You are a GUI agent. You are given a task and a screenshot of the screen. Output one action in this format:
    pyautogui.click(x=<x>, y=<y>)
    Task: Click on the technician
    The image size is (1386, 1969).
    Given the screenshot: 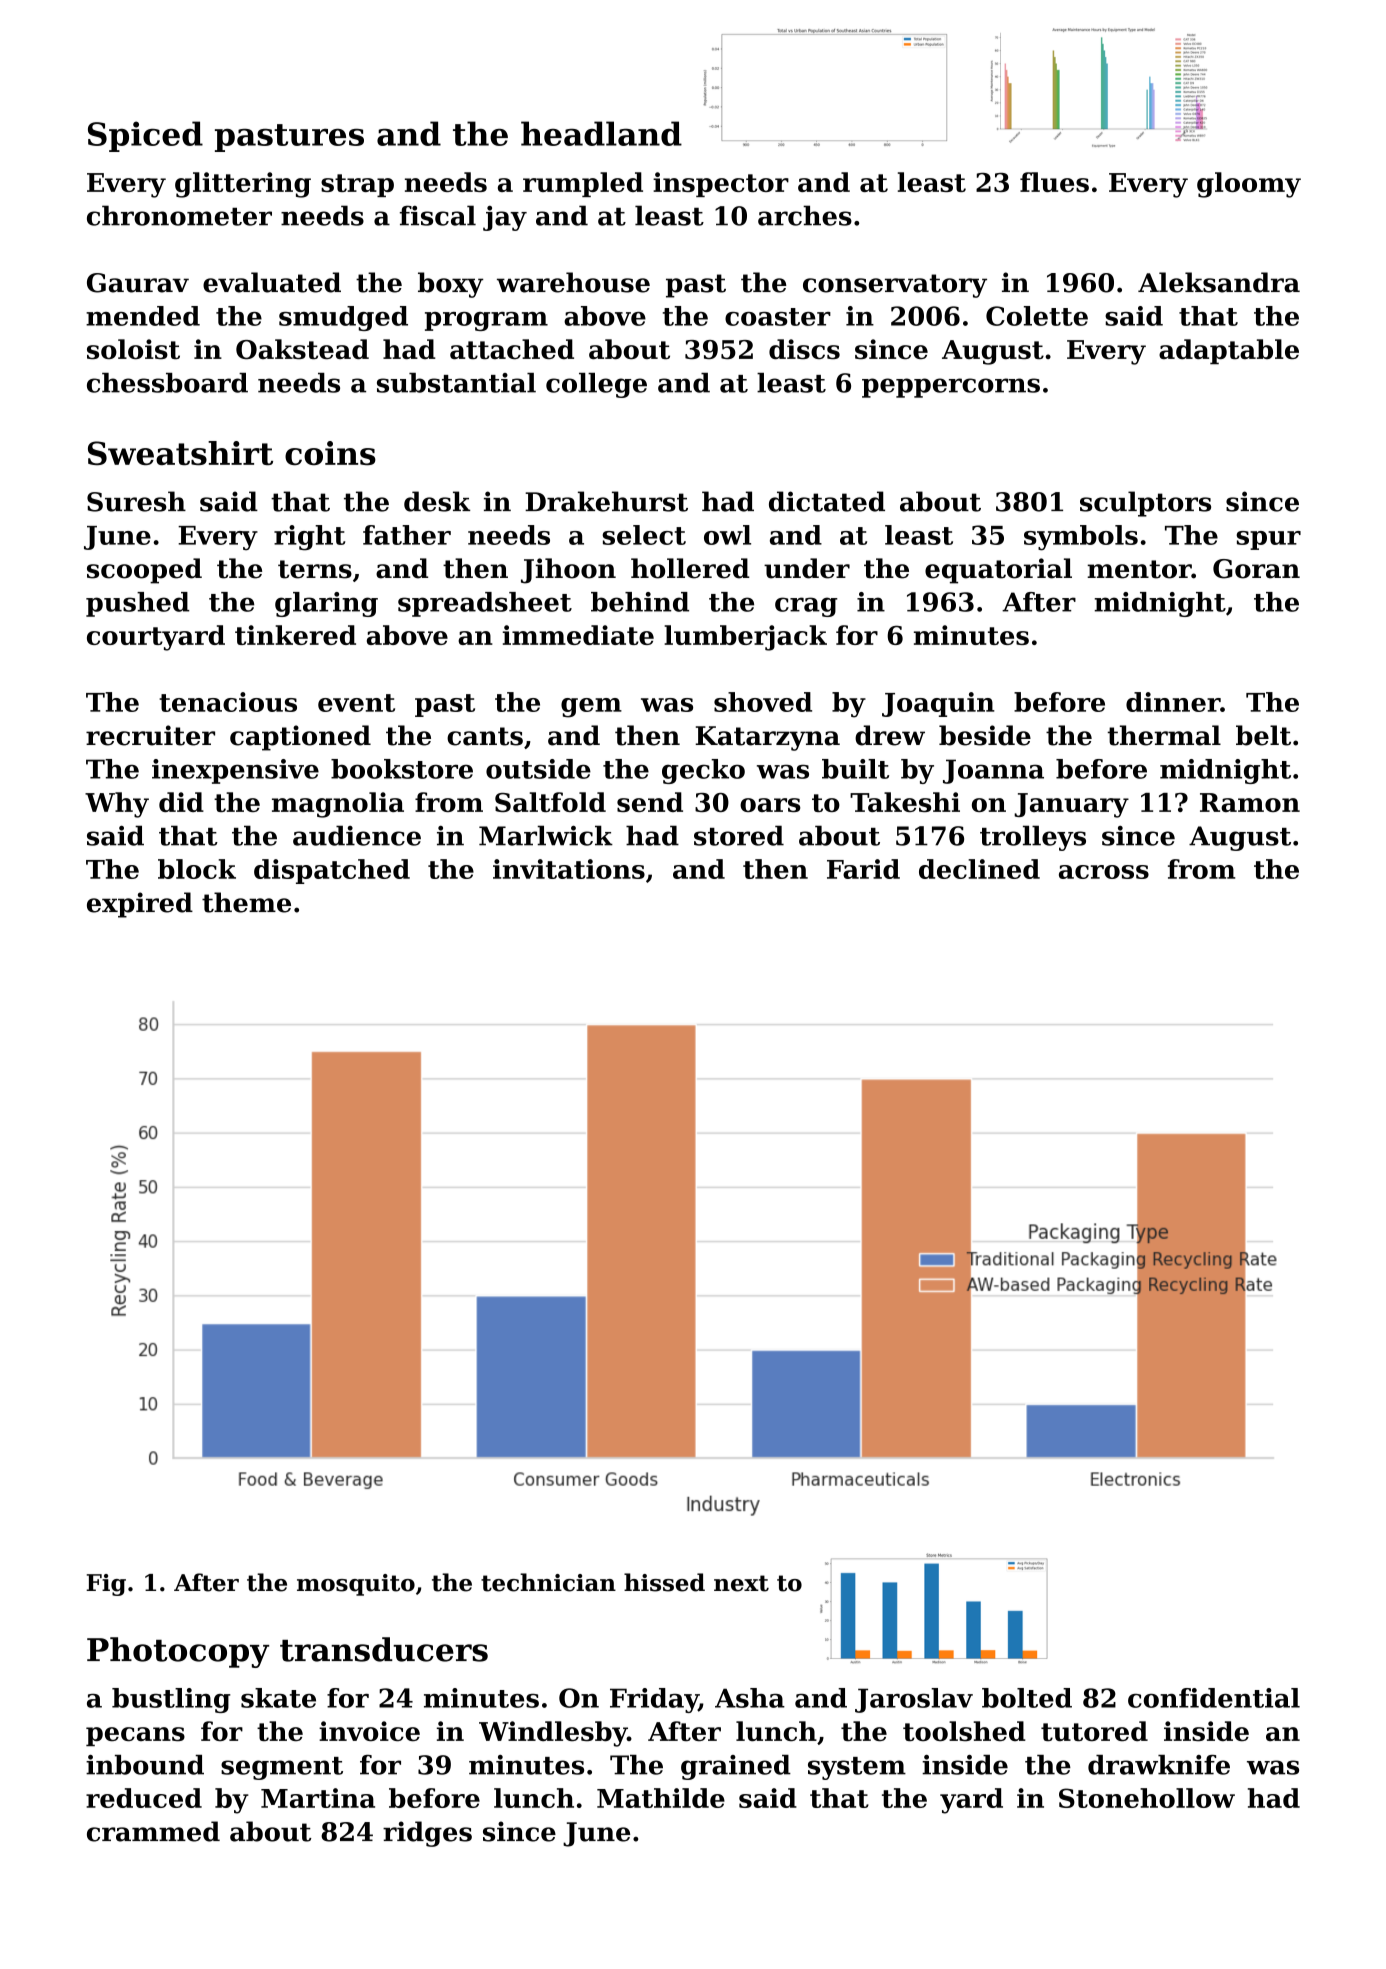 What is the action you would take?
    pyautogui.click(x=548, y=1582)
